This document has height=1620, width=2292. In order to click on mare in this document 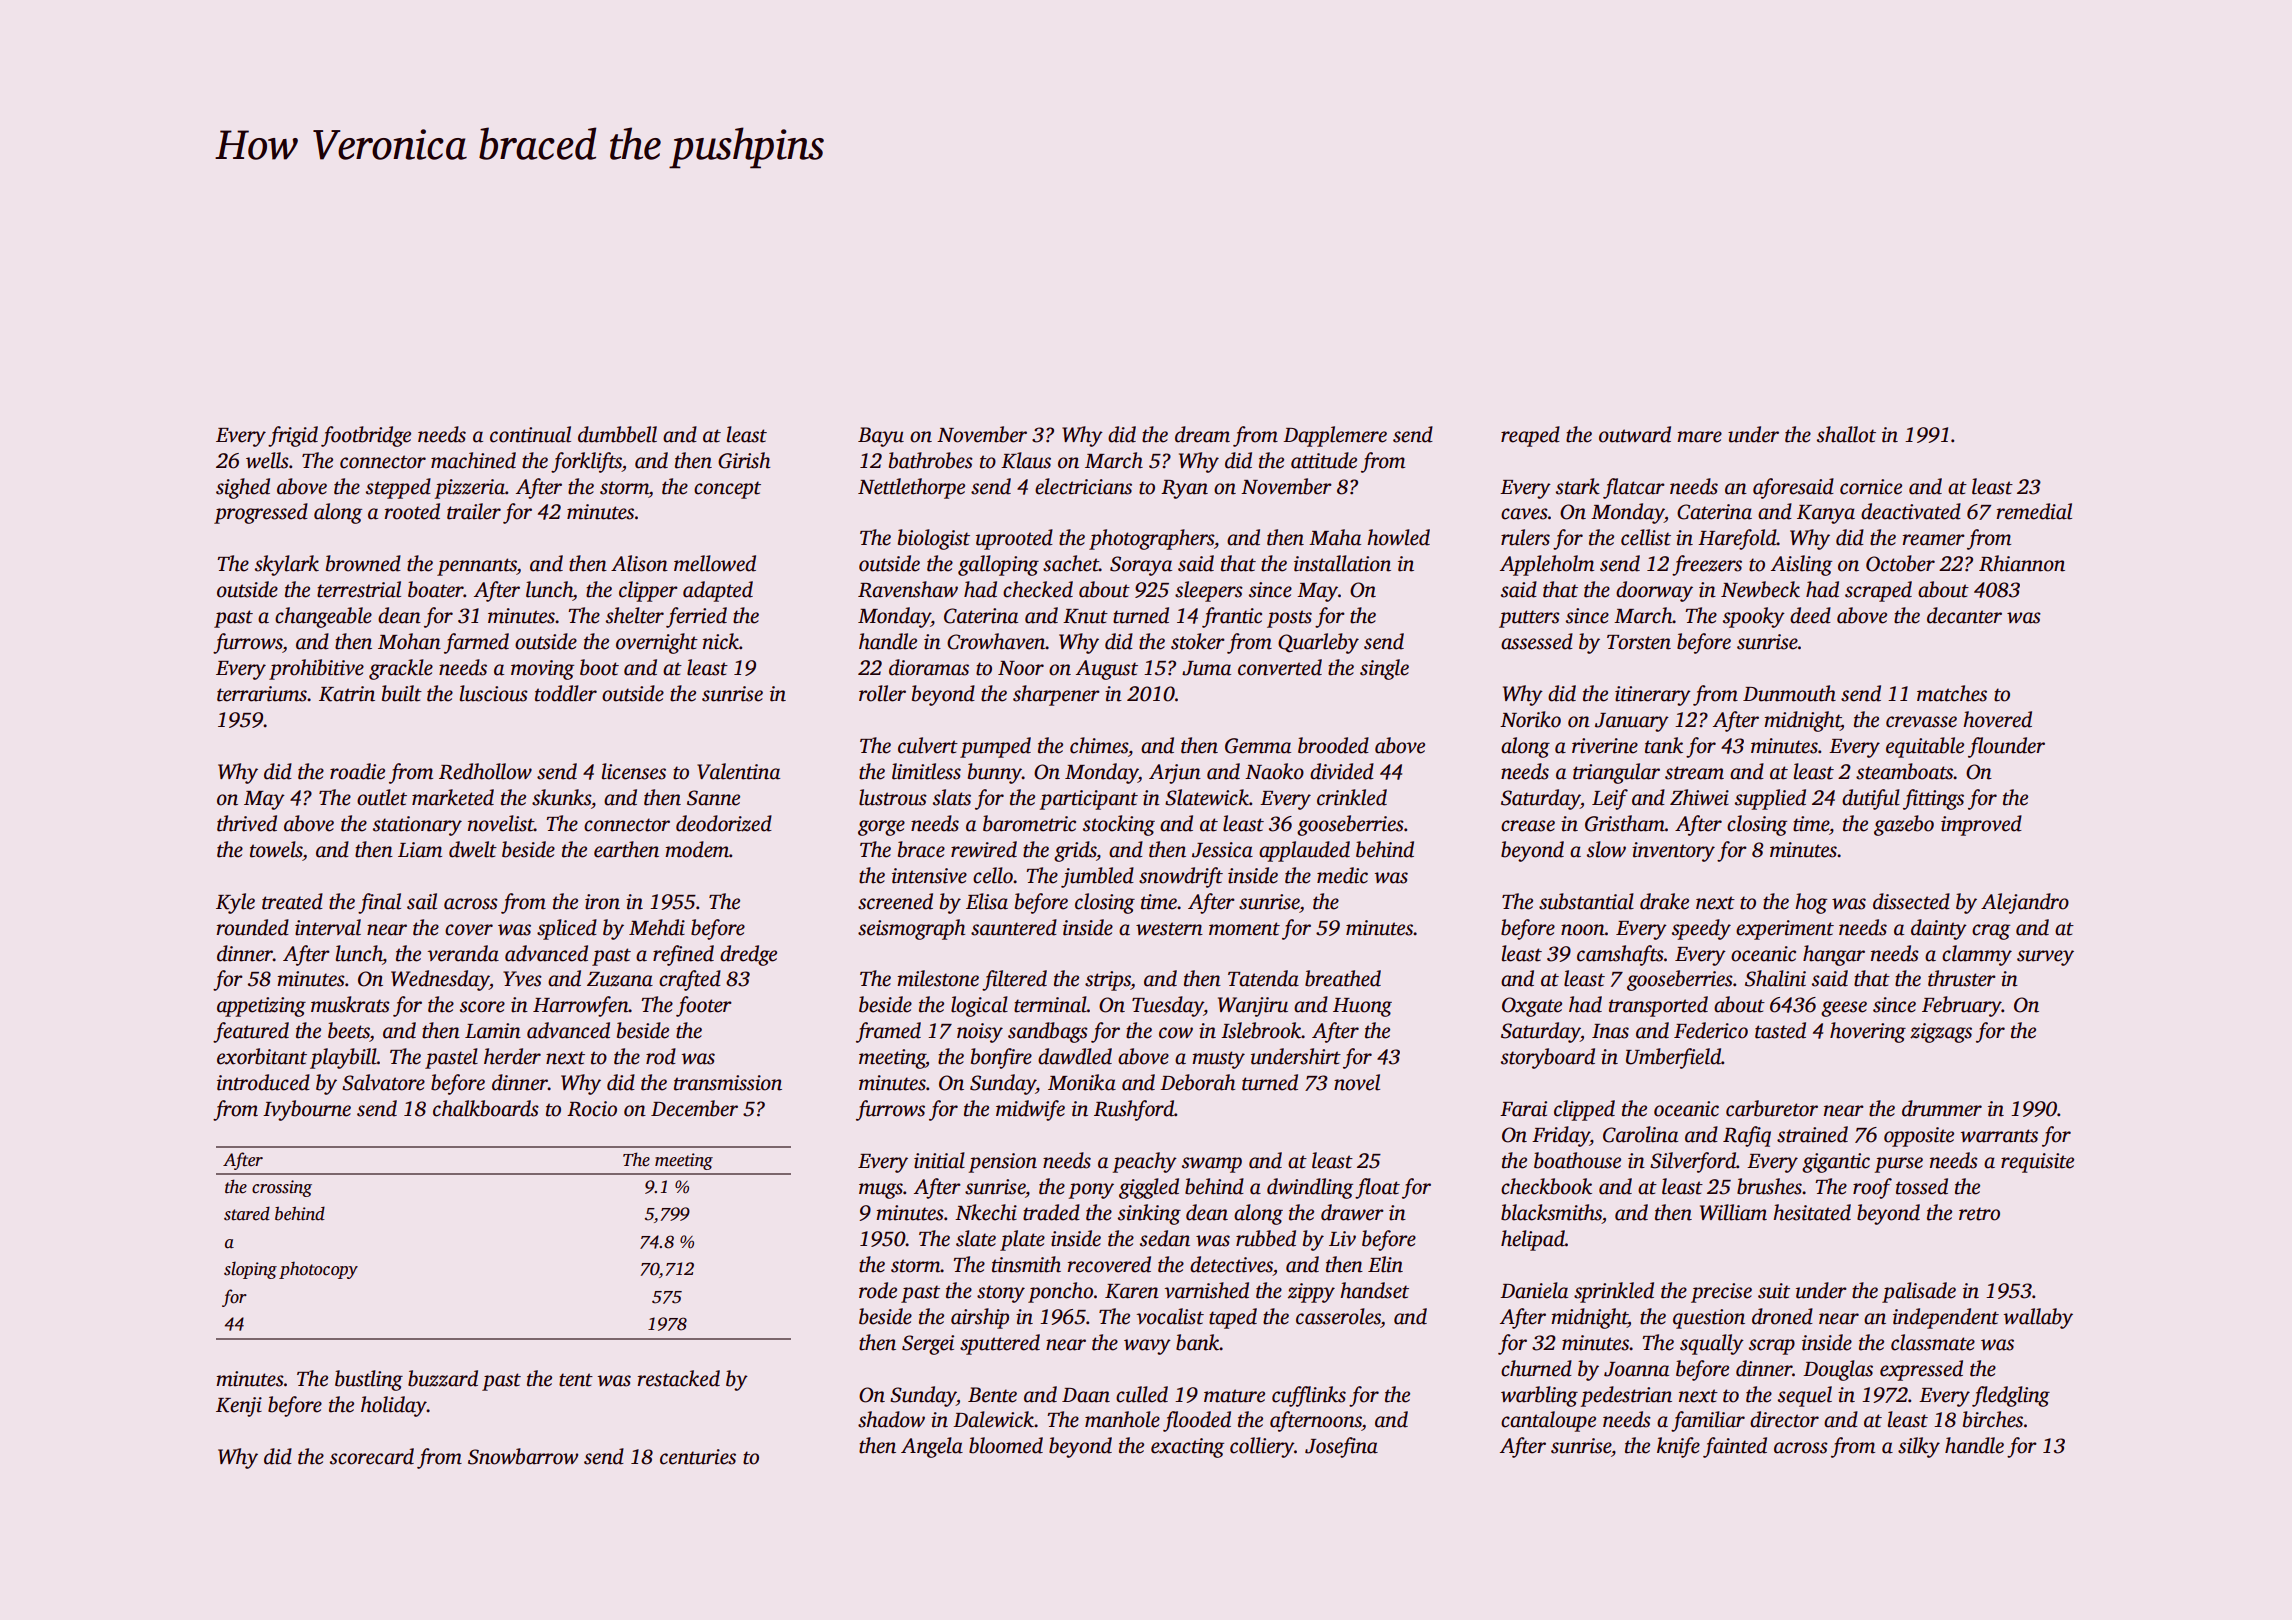, I will do `click(1699, 437)`.
